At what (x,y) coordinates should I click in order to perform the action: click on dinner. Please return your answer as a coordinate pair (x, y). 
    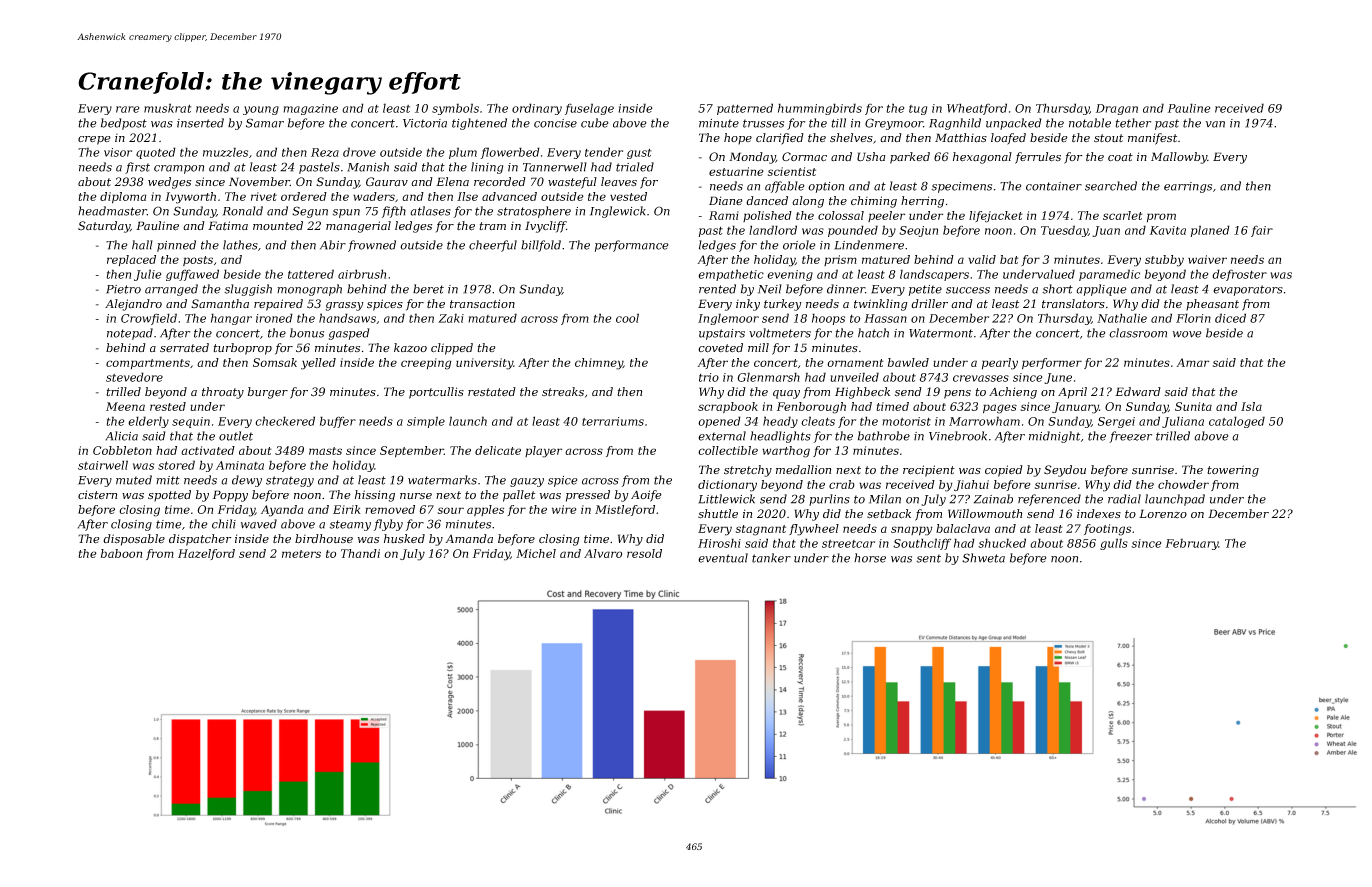
    Looking at the image, I should click on (846, 289).
